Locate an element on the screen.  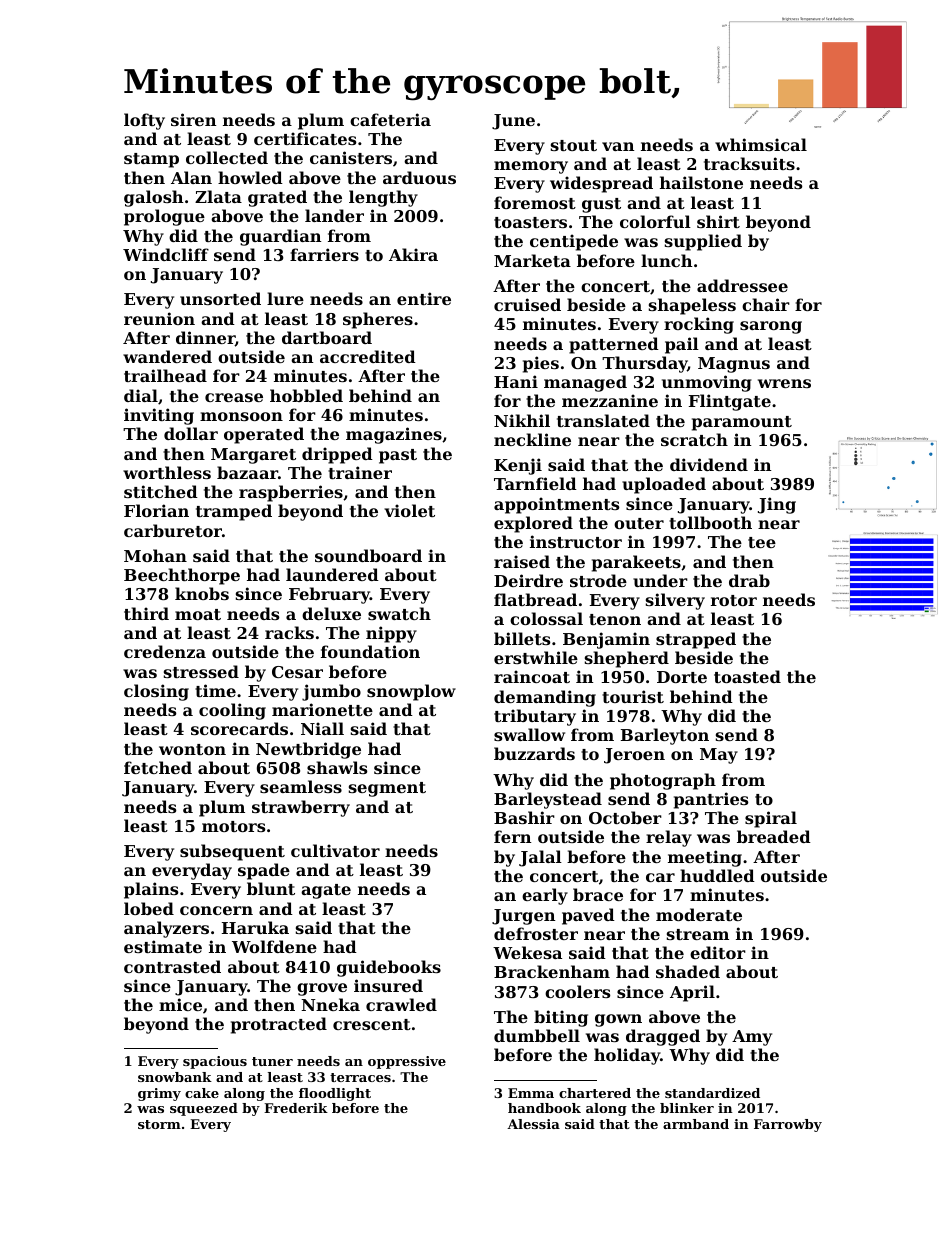
cruised is located at coordinates (527, 304).
